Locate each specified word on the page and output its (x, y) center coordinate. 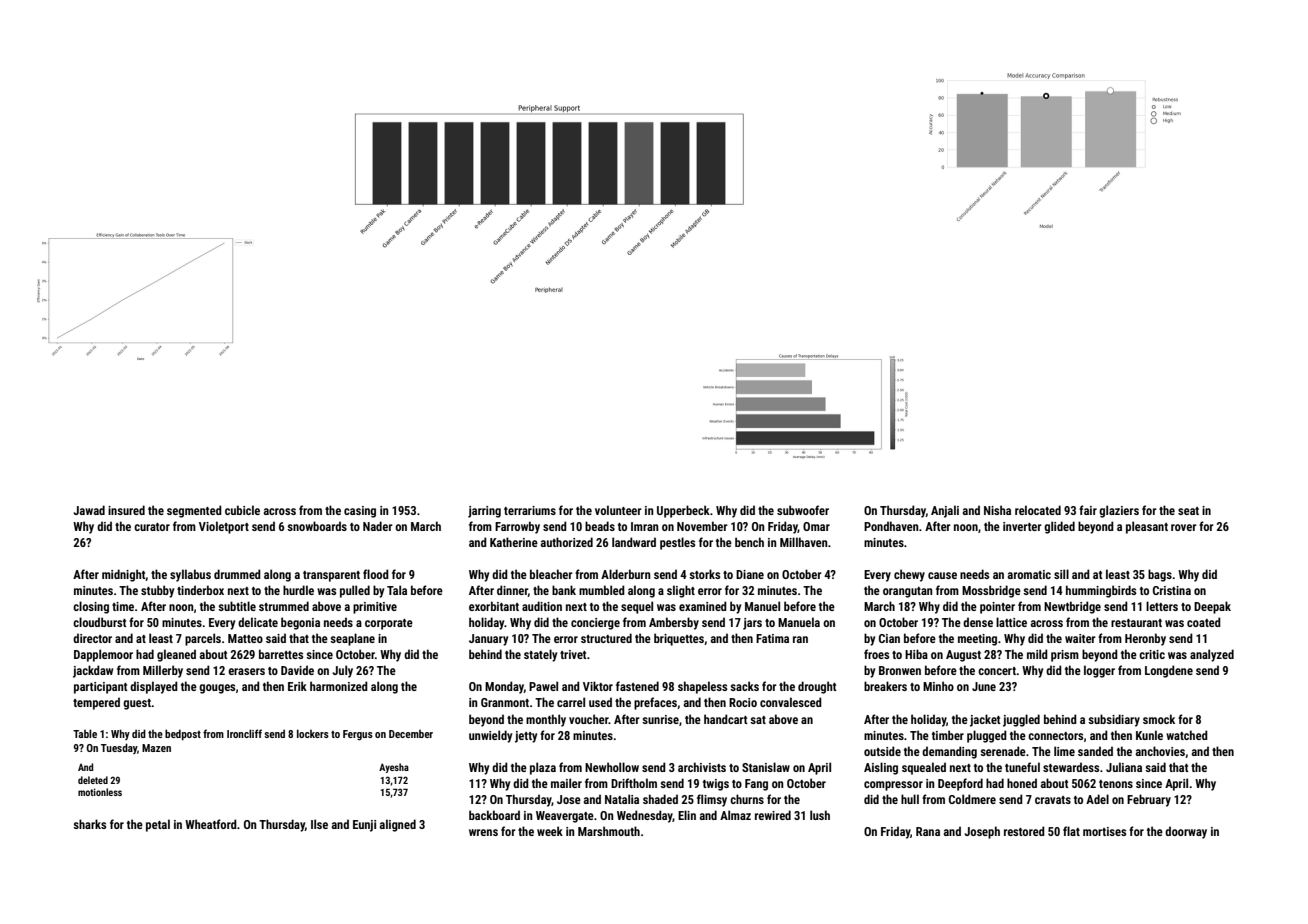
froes (876, 654)
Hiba (916, 654)
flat (1071, 831)
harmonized (339, 686)
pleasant (1147, 527)
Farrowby (517, 527)
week (550, 831)
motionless (100, 792)
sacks (744, 686)
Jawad (89, 510)
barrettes (281, 654)
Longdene (1169, 671)
